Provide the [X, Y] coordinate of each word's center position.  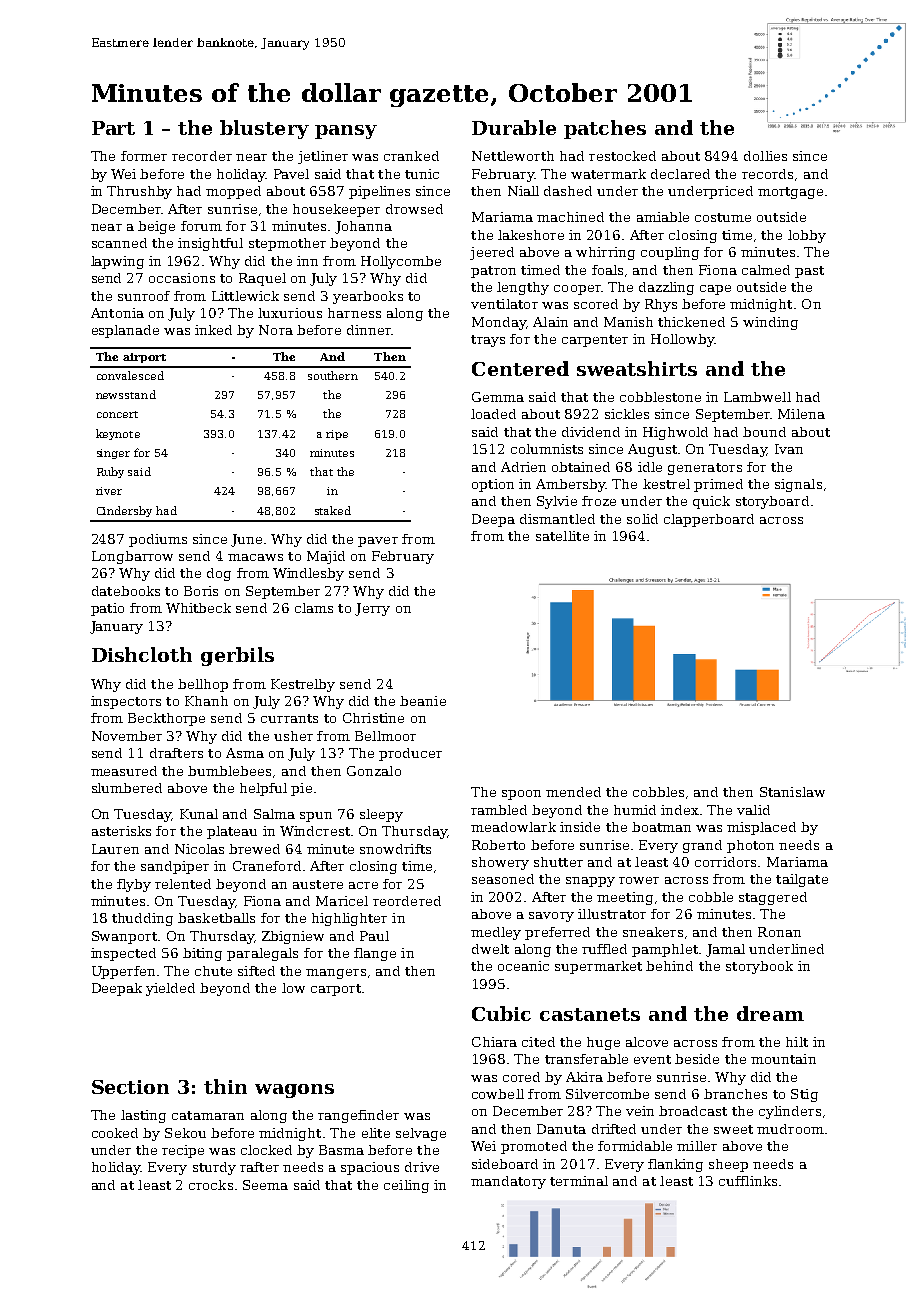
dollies [765, 156]
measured [124, 771]
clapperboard [709, 520]
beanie [423, 701]
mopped [233, 192]
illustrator [612, 914]
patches [605, 129]
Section [130, 1087]
